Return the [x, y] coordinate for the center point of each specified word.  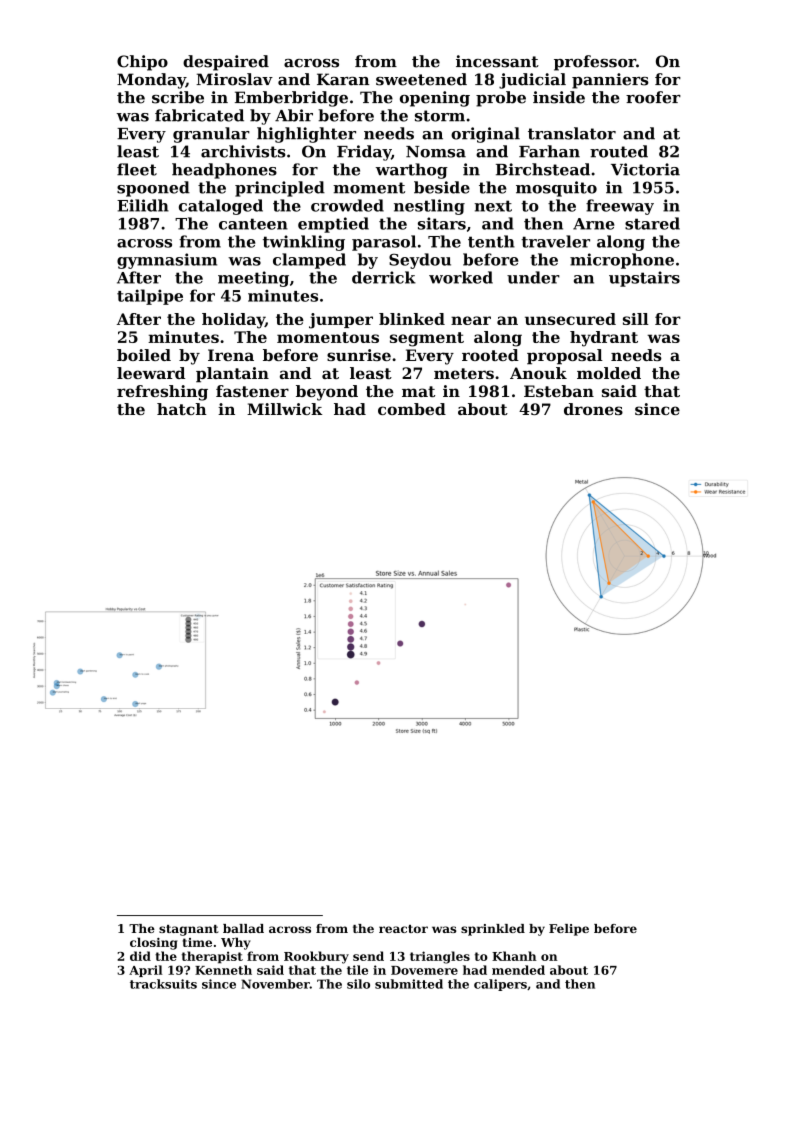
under [533, 277]
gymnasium [167, 261]
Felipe [569, 930]
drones [593, 409]
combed [412, 409]
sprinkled [493, 930]
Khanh [514, 956]
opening [435, 99]
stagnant [189, 930]
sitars [442, 223]
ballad [243, 928]
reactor [403, 929]
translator [572, 133]
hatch [182, 409]
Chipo [142, 63]
